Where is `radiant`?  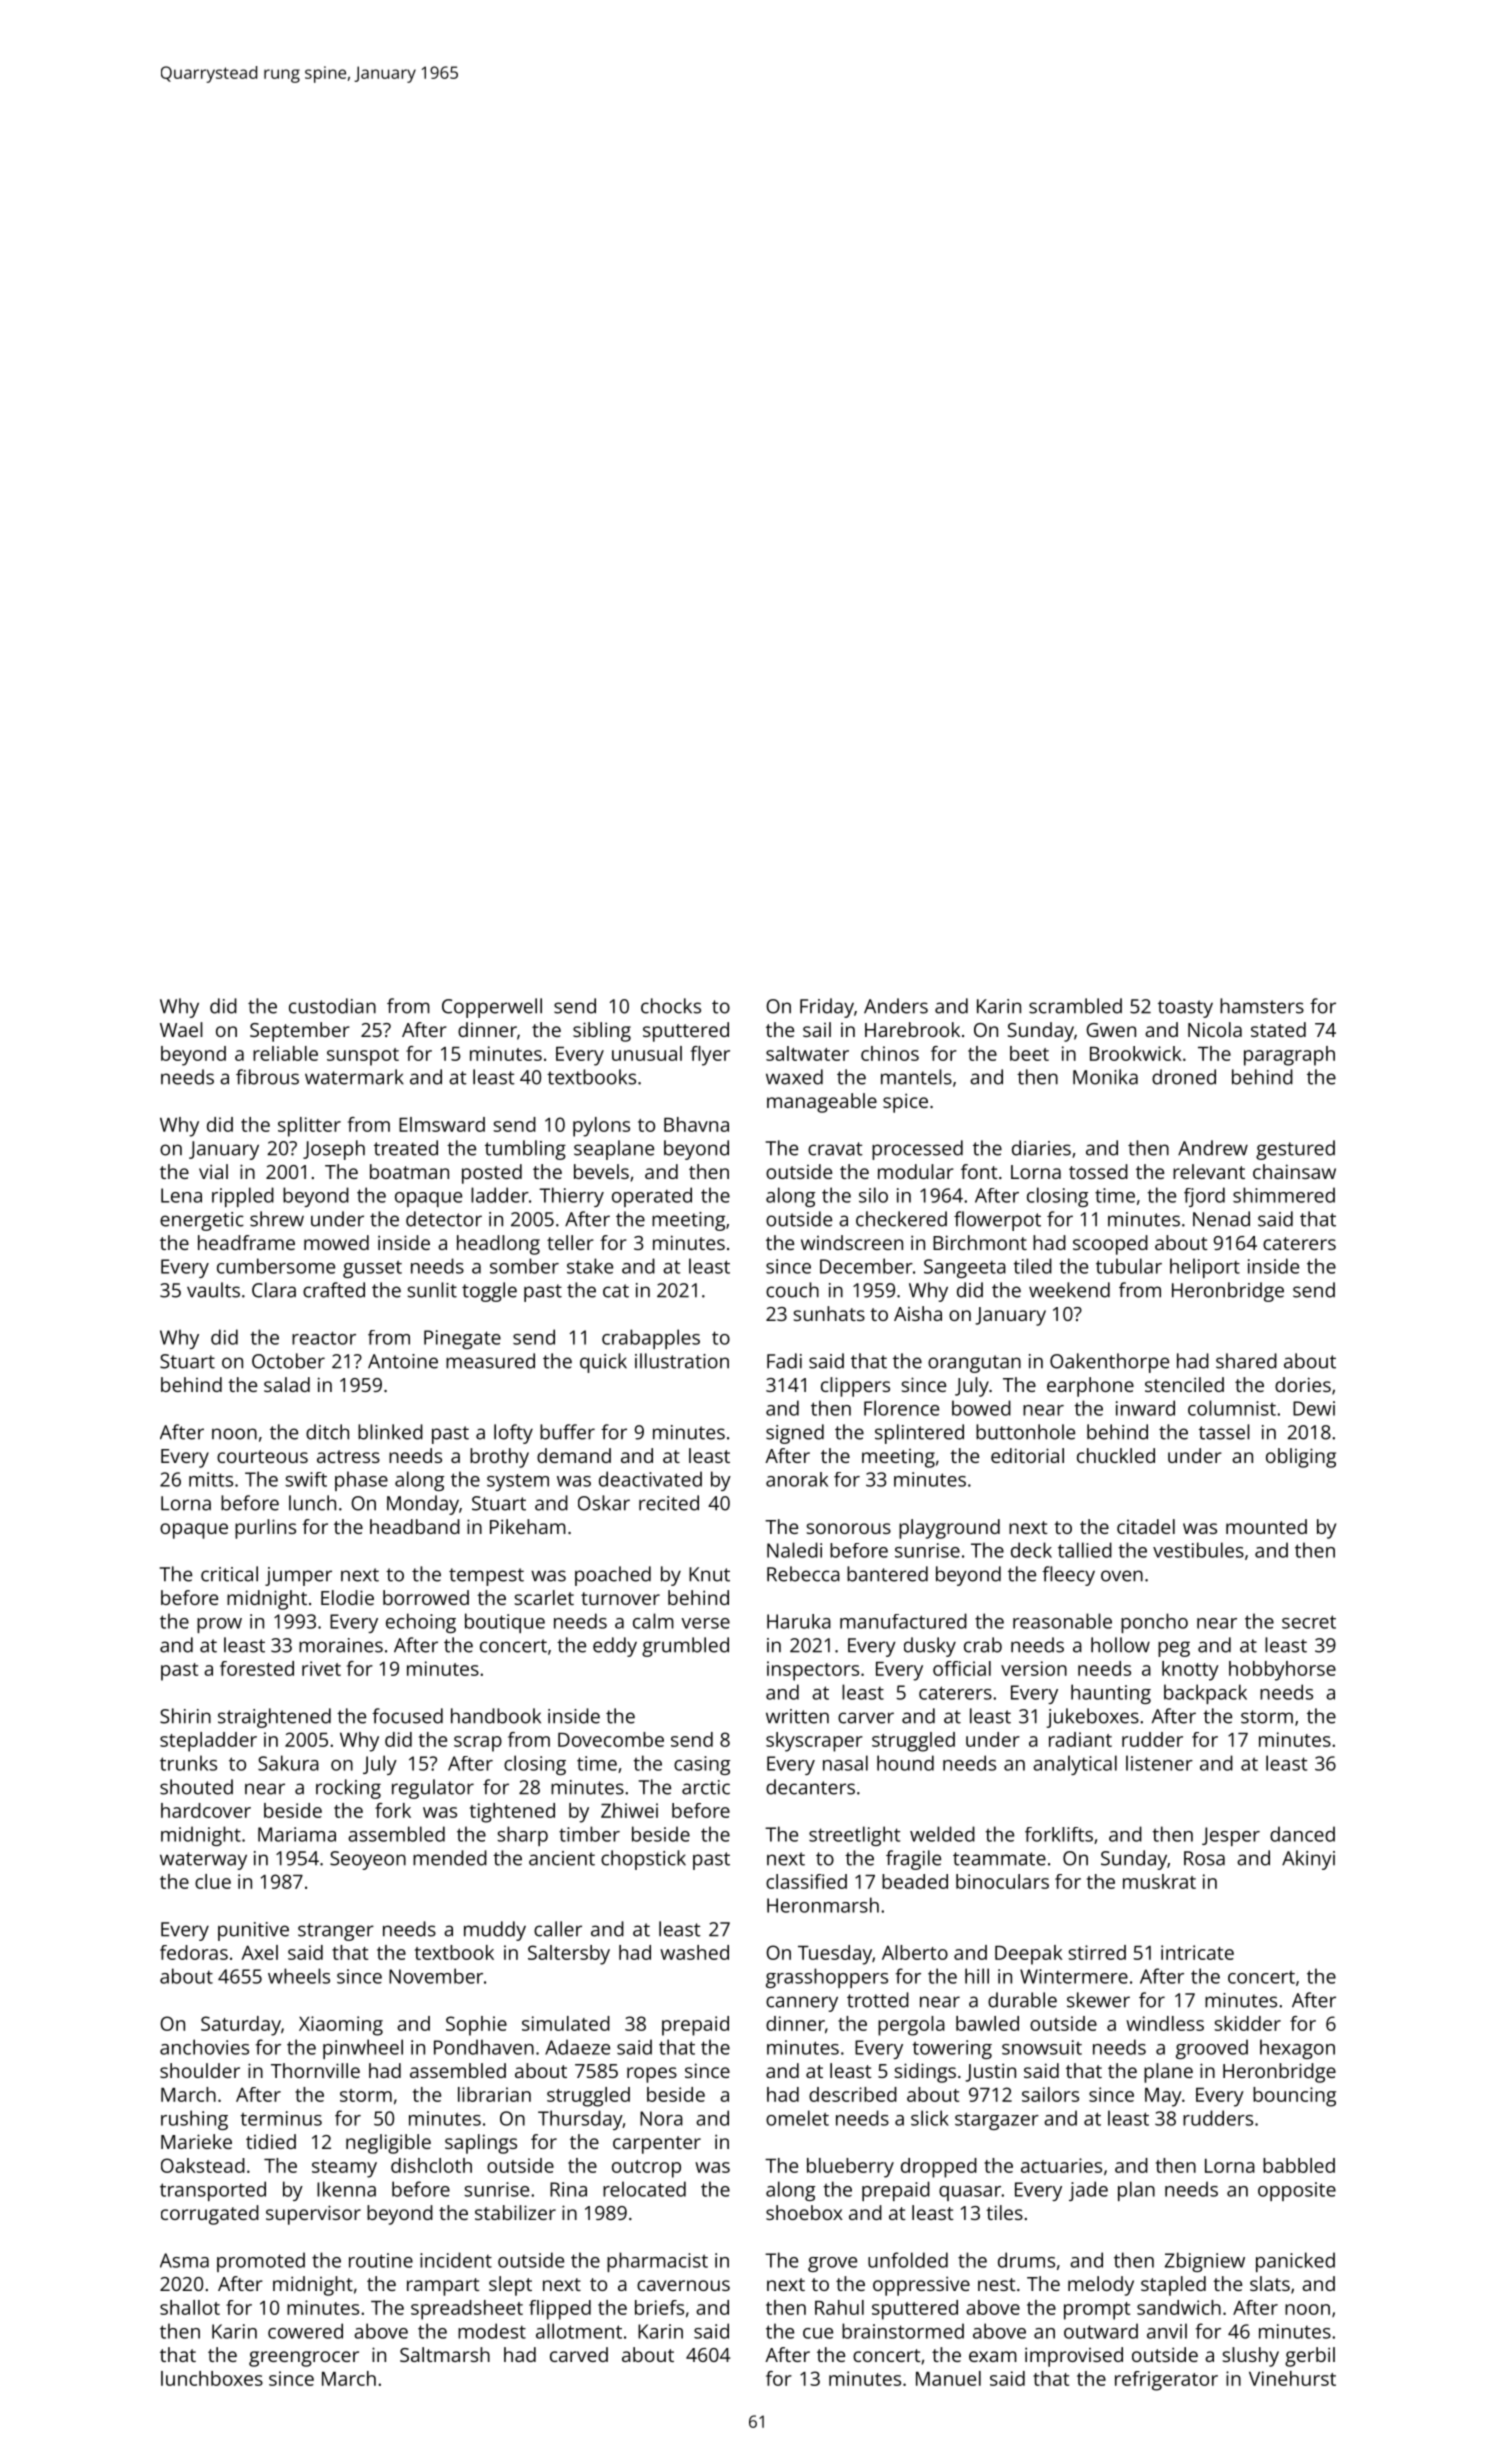 radiant is located at coordinates (1080, 1739).
